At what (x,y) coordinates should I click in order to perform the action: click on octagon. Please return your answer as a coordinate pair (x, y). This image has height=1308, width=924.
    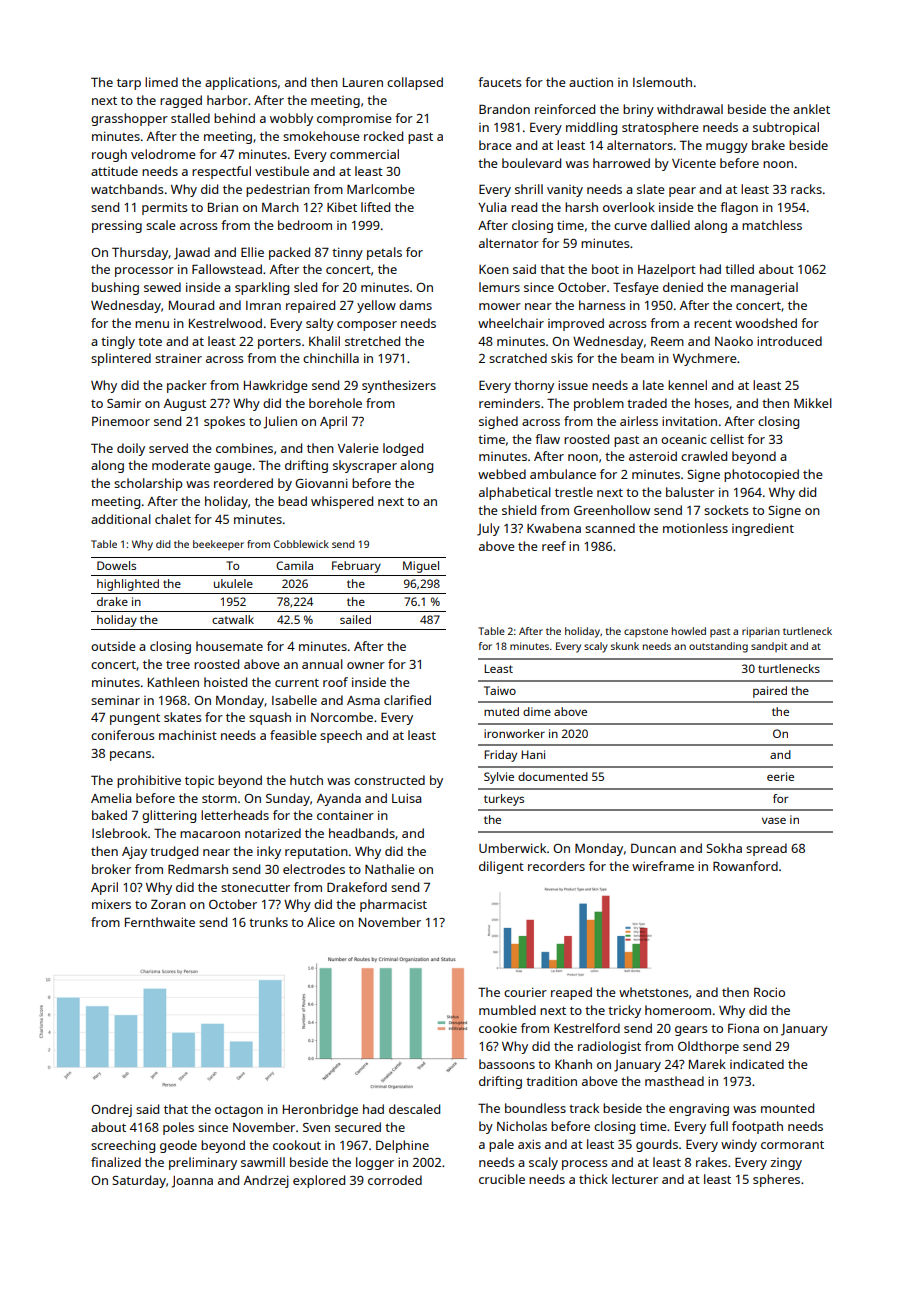
    Looking at the image, I should click on (239, 1111).
